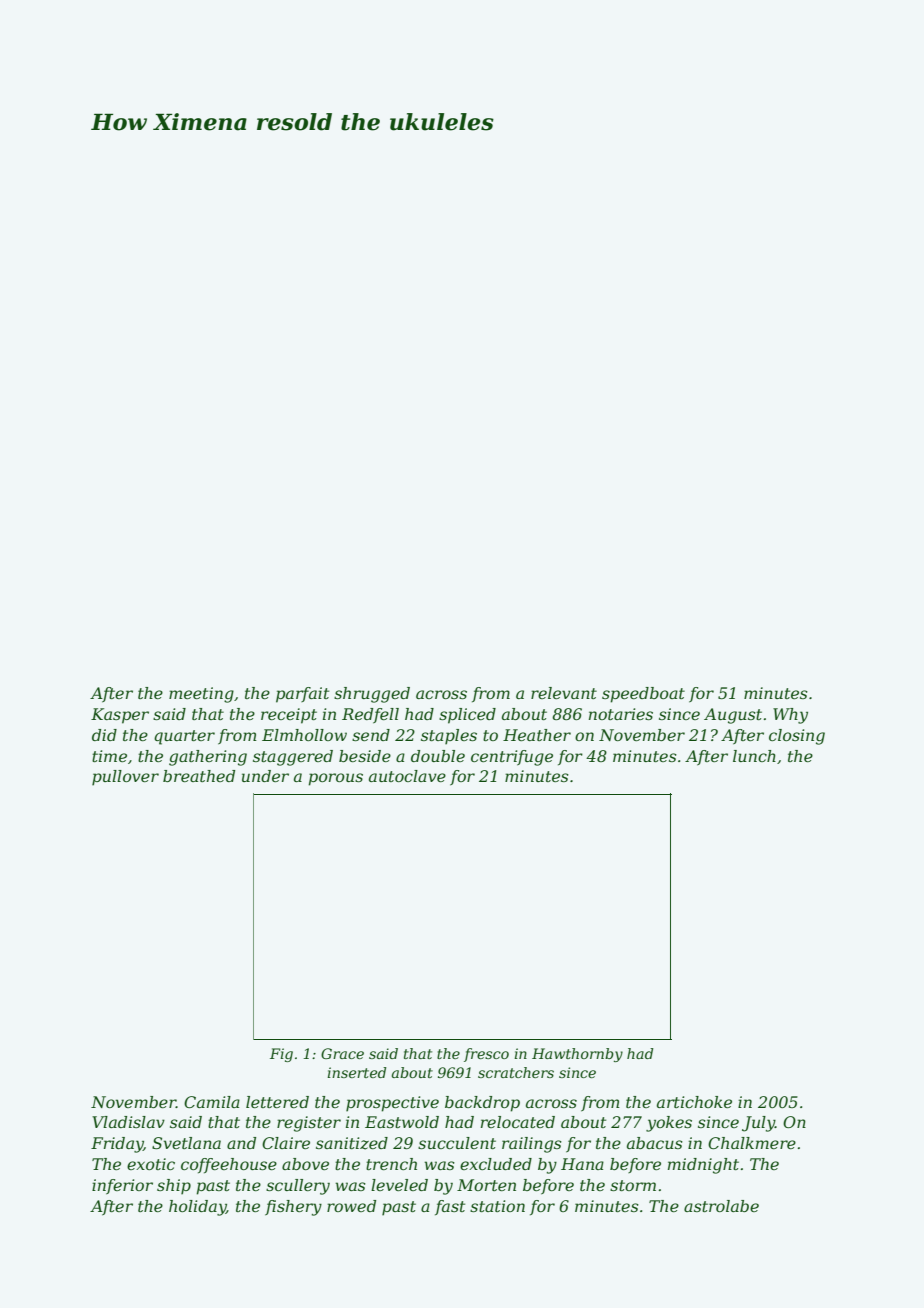  Describe the element at coordinates (577, 1055) in the image. I see `Hawthornby` at that location.
